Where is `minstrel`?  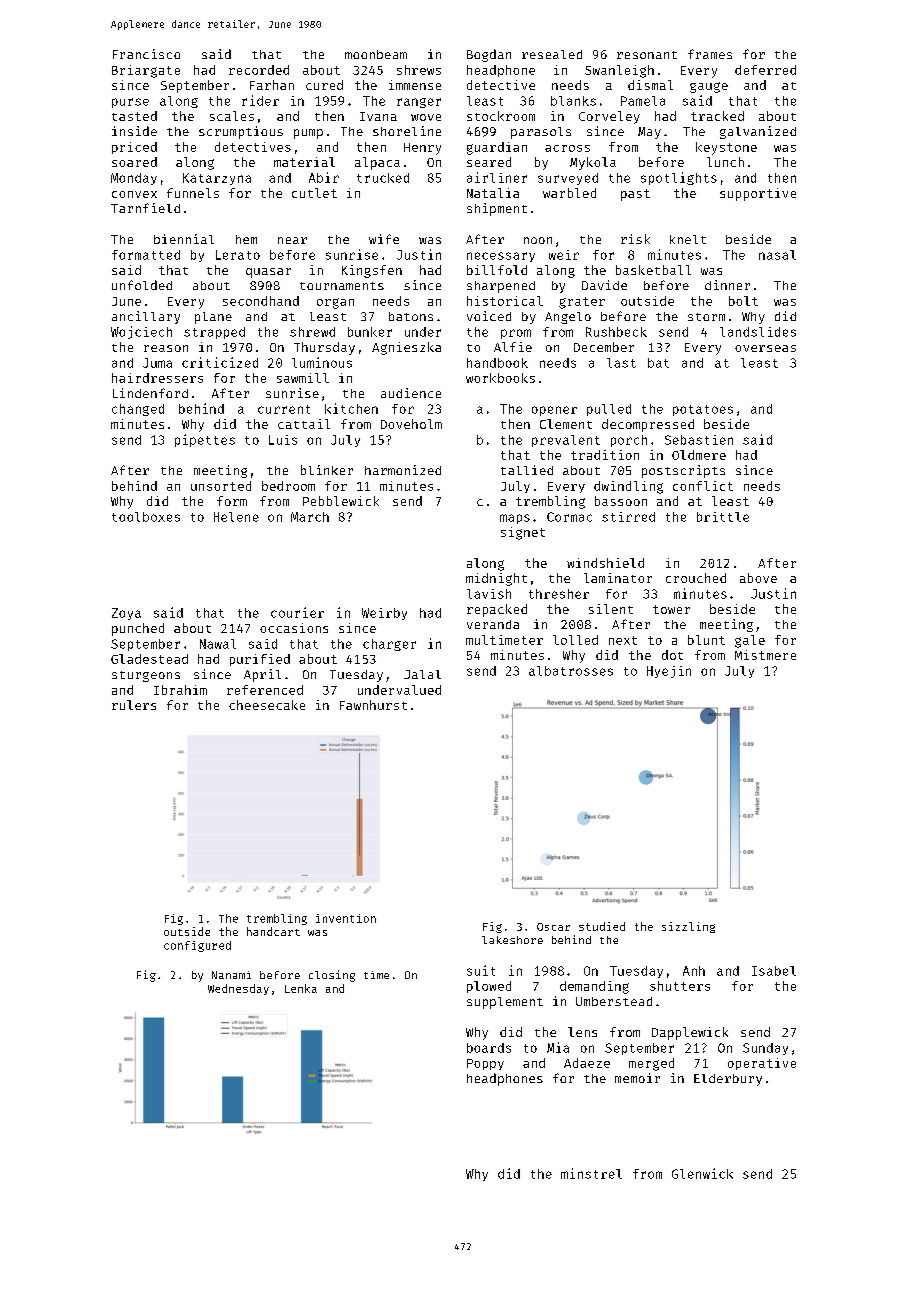
minstrel is located at coordinates (591, 1173).
